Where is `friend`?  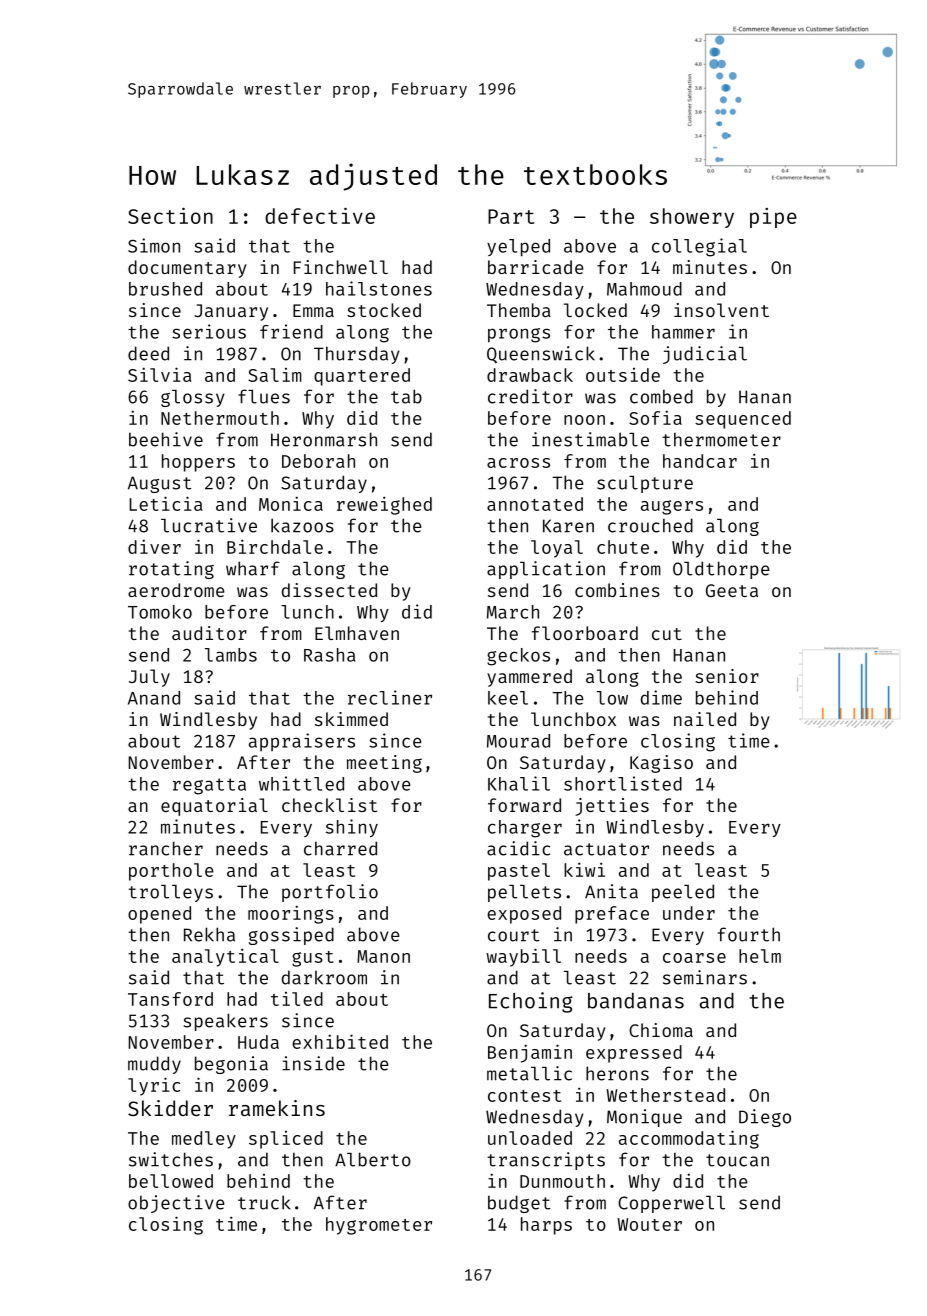 friend is located at coordinates (291, 331).
